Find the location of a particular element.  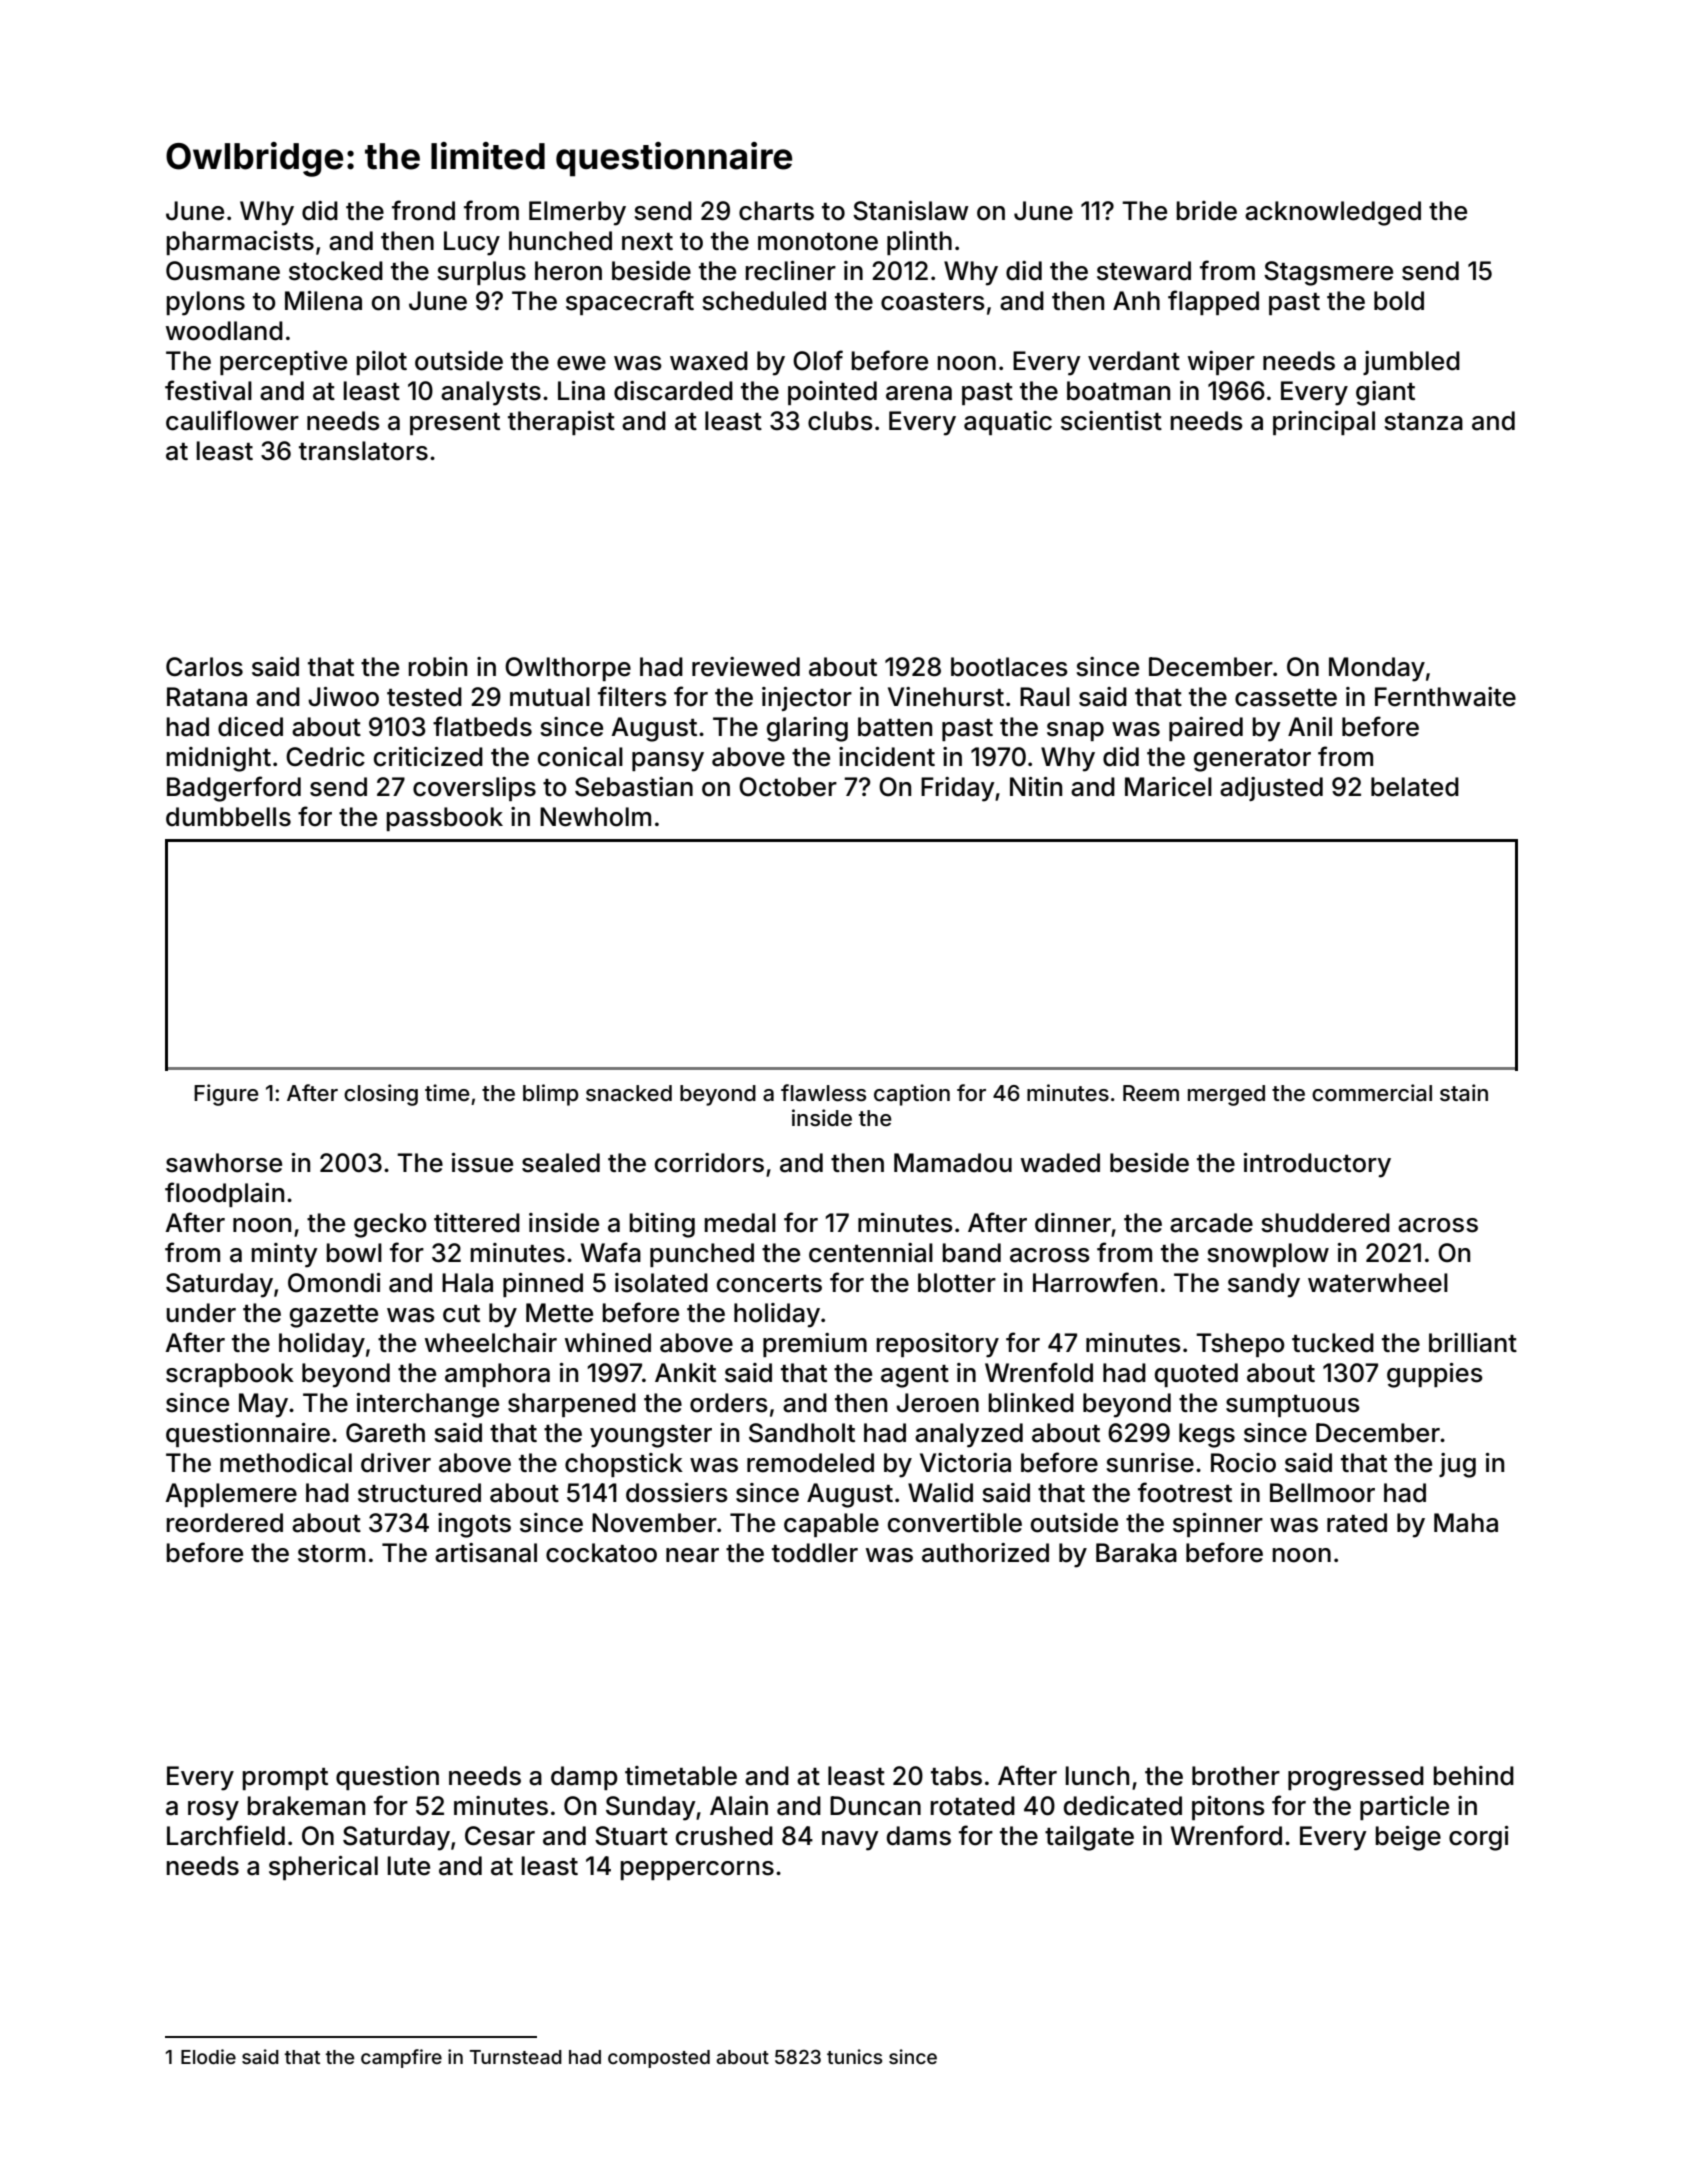

Turnstead is located at coordinates (516, 2057).
